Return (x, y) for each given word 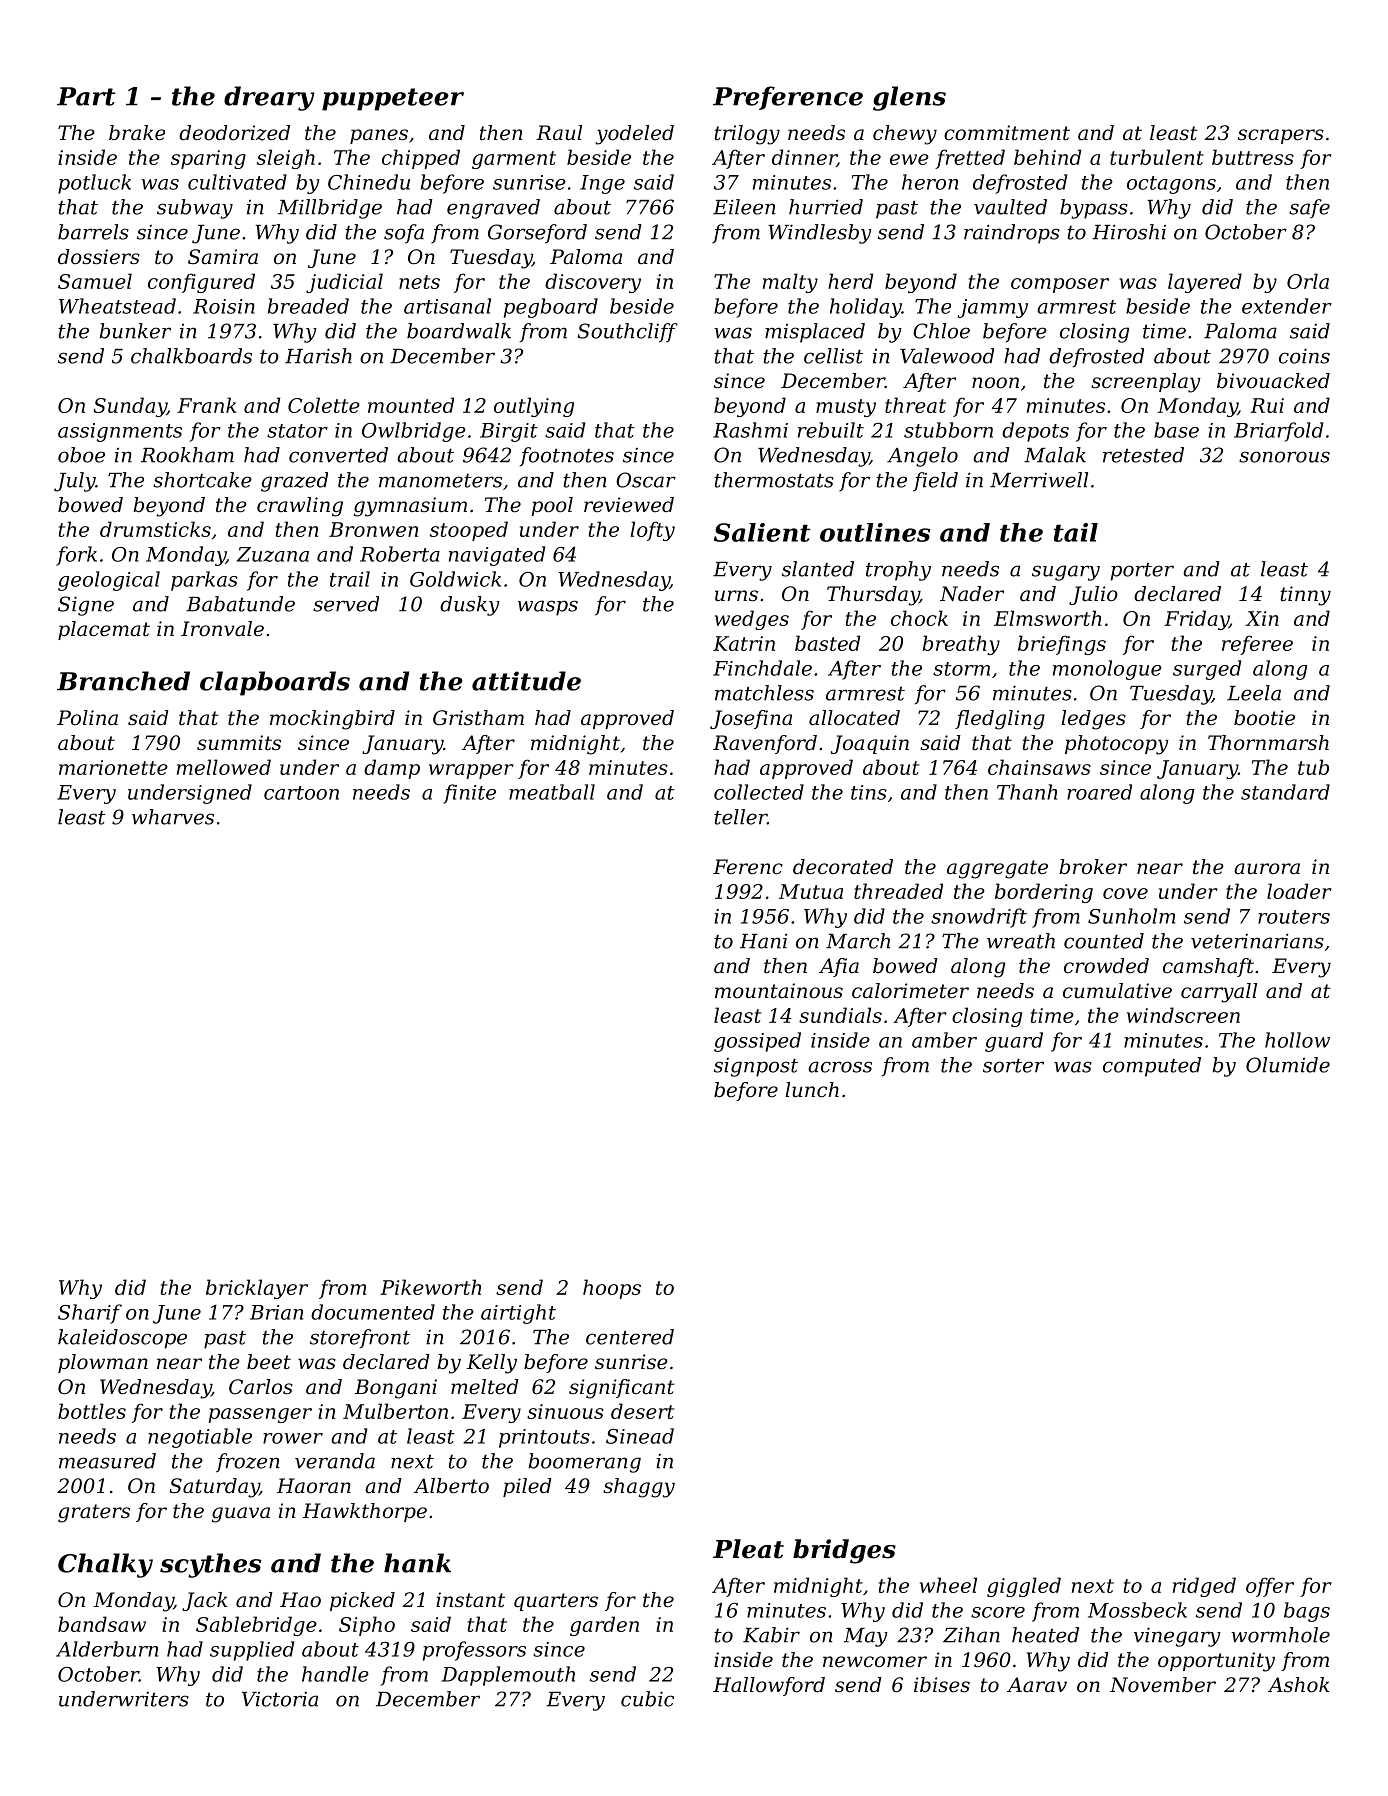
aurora (1267, 869)
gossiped (757, 1042)
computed (1152, 1067)
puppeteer (393, 99)
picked (362, 1601)
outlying (534, 407)
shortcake (202, 480)
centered (630, 1337)
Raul (559, 133)
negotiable (200, 1438)
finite (469, 794)
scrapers (1281, 136)
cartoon (301, 793)
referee (1257, 645)
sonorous (1284, 457)
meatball (552, 792)
